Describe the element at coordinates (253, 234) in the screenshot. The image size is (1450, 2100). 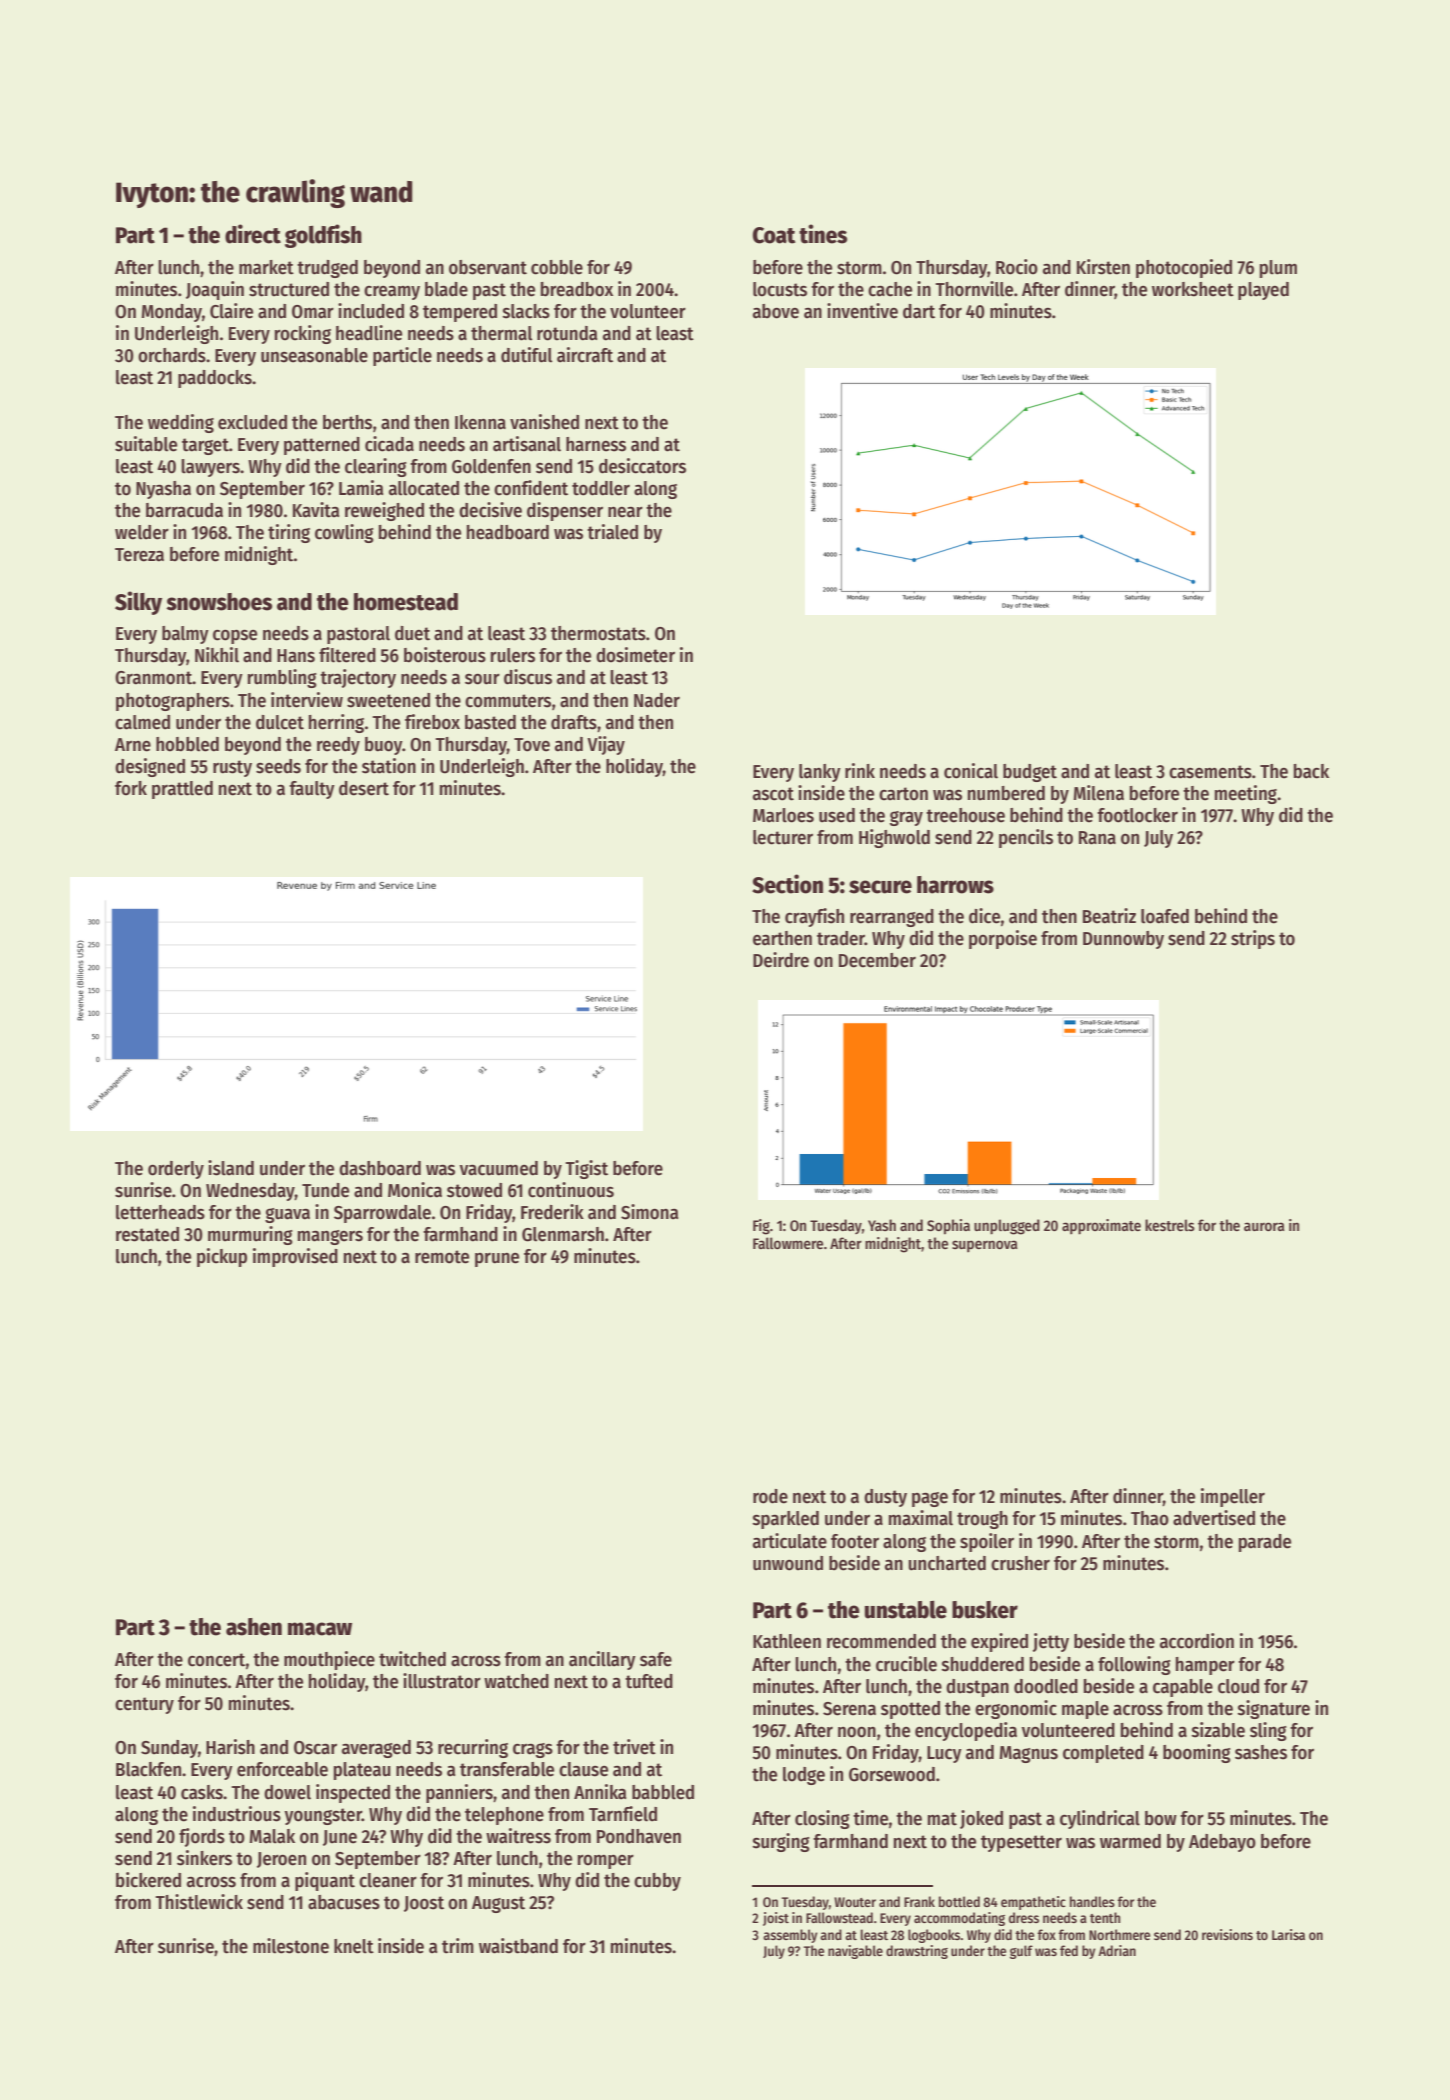
I see `direct` at that location.
